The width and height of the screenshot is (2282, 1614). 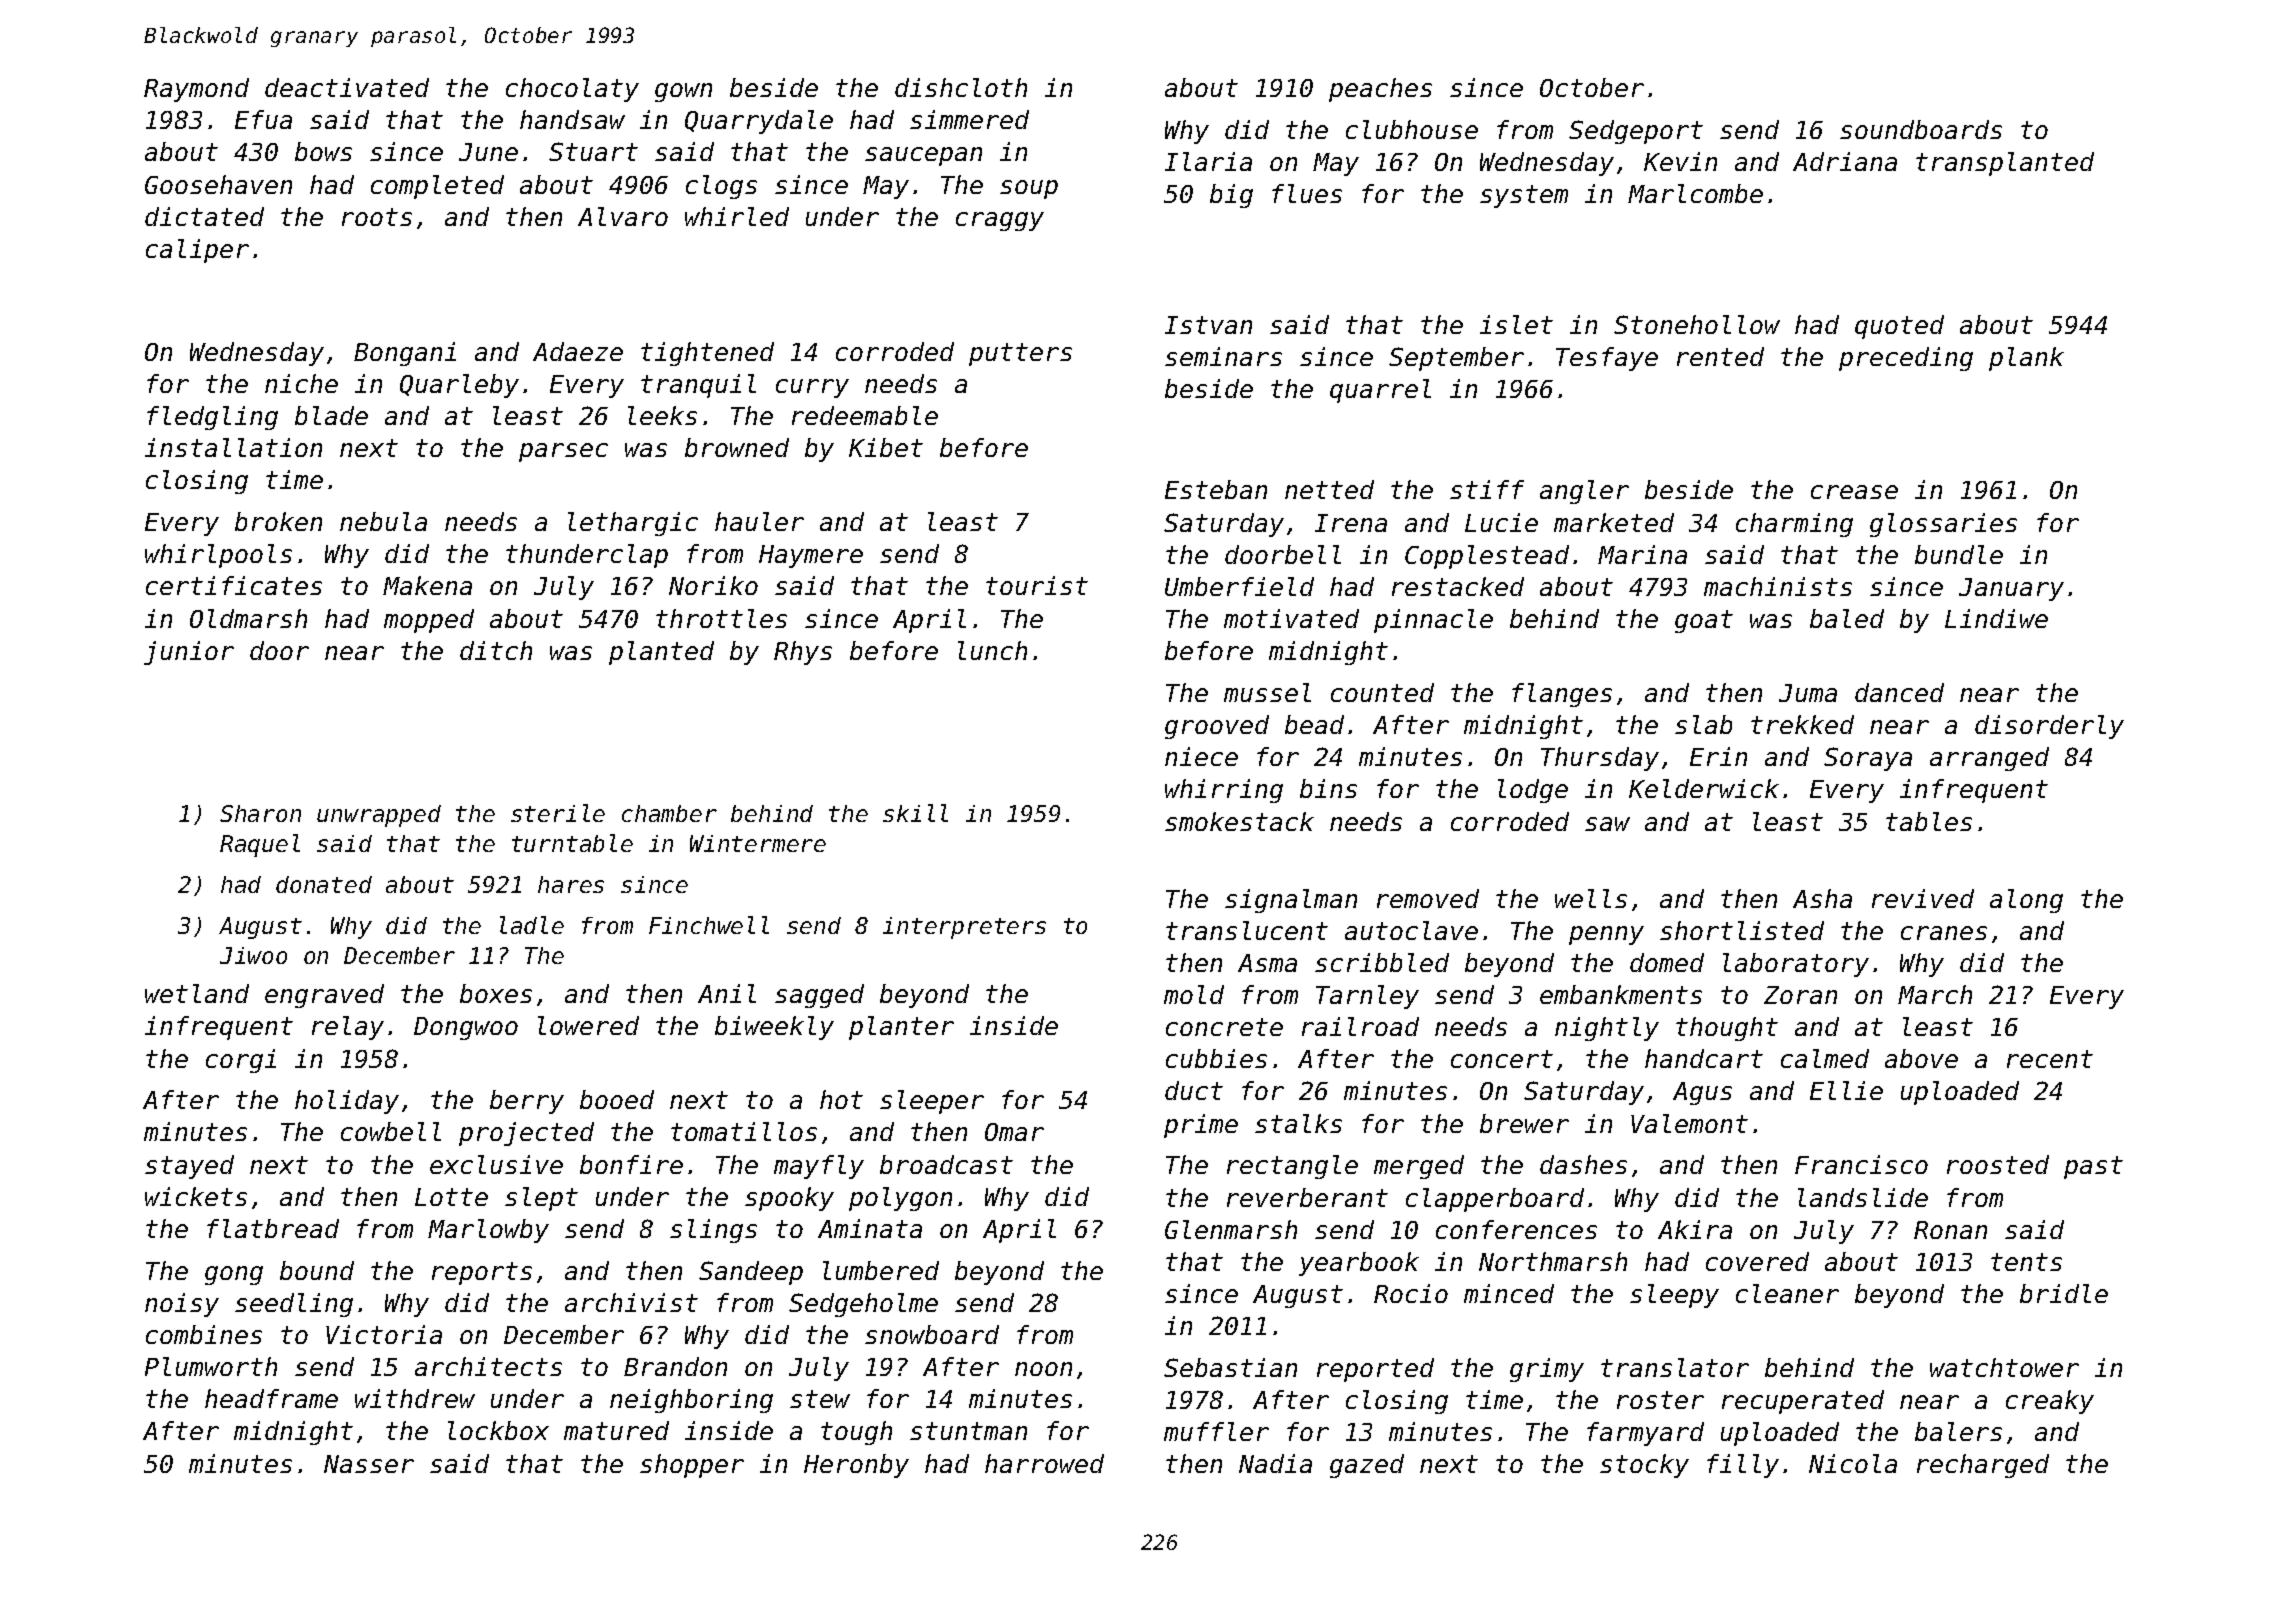 I want to click on lowered, so click(x=588, y=1025).
